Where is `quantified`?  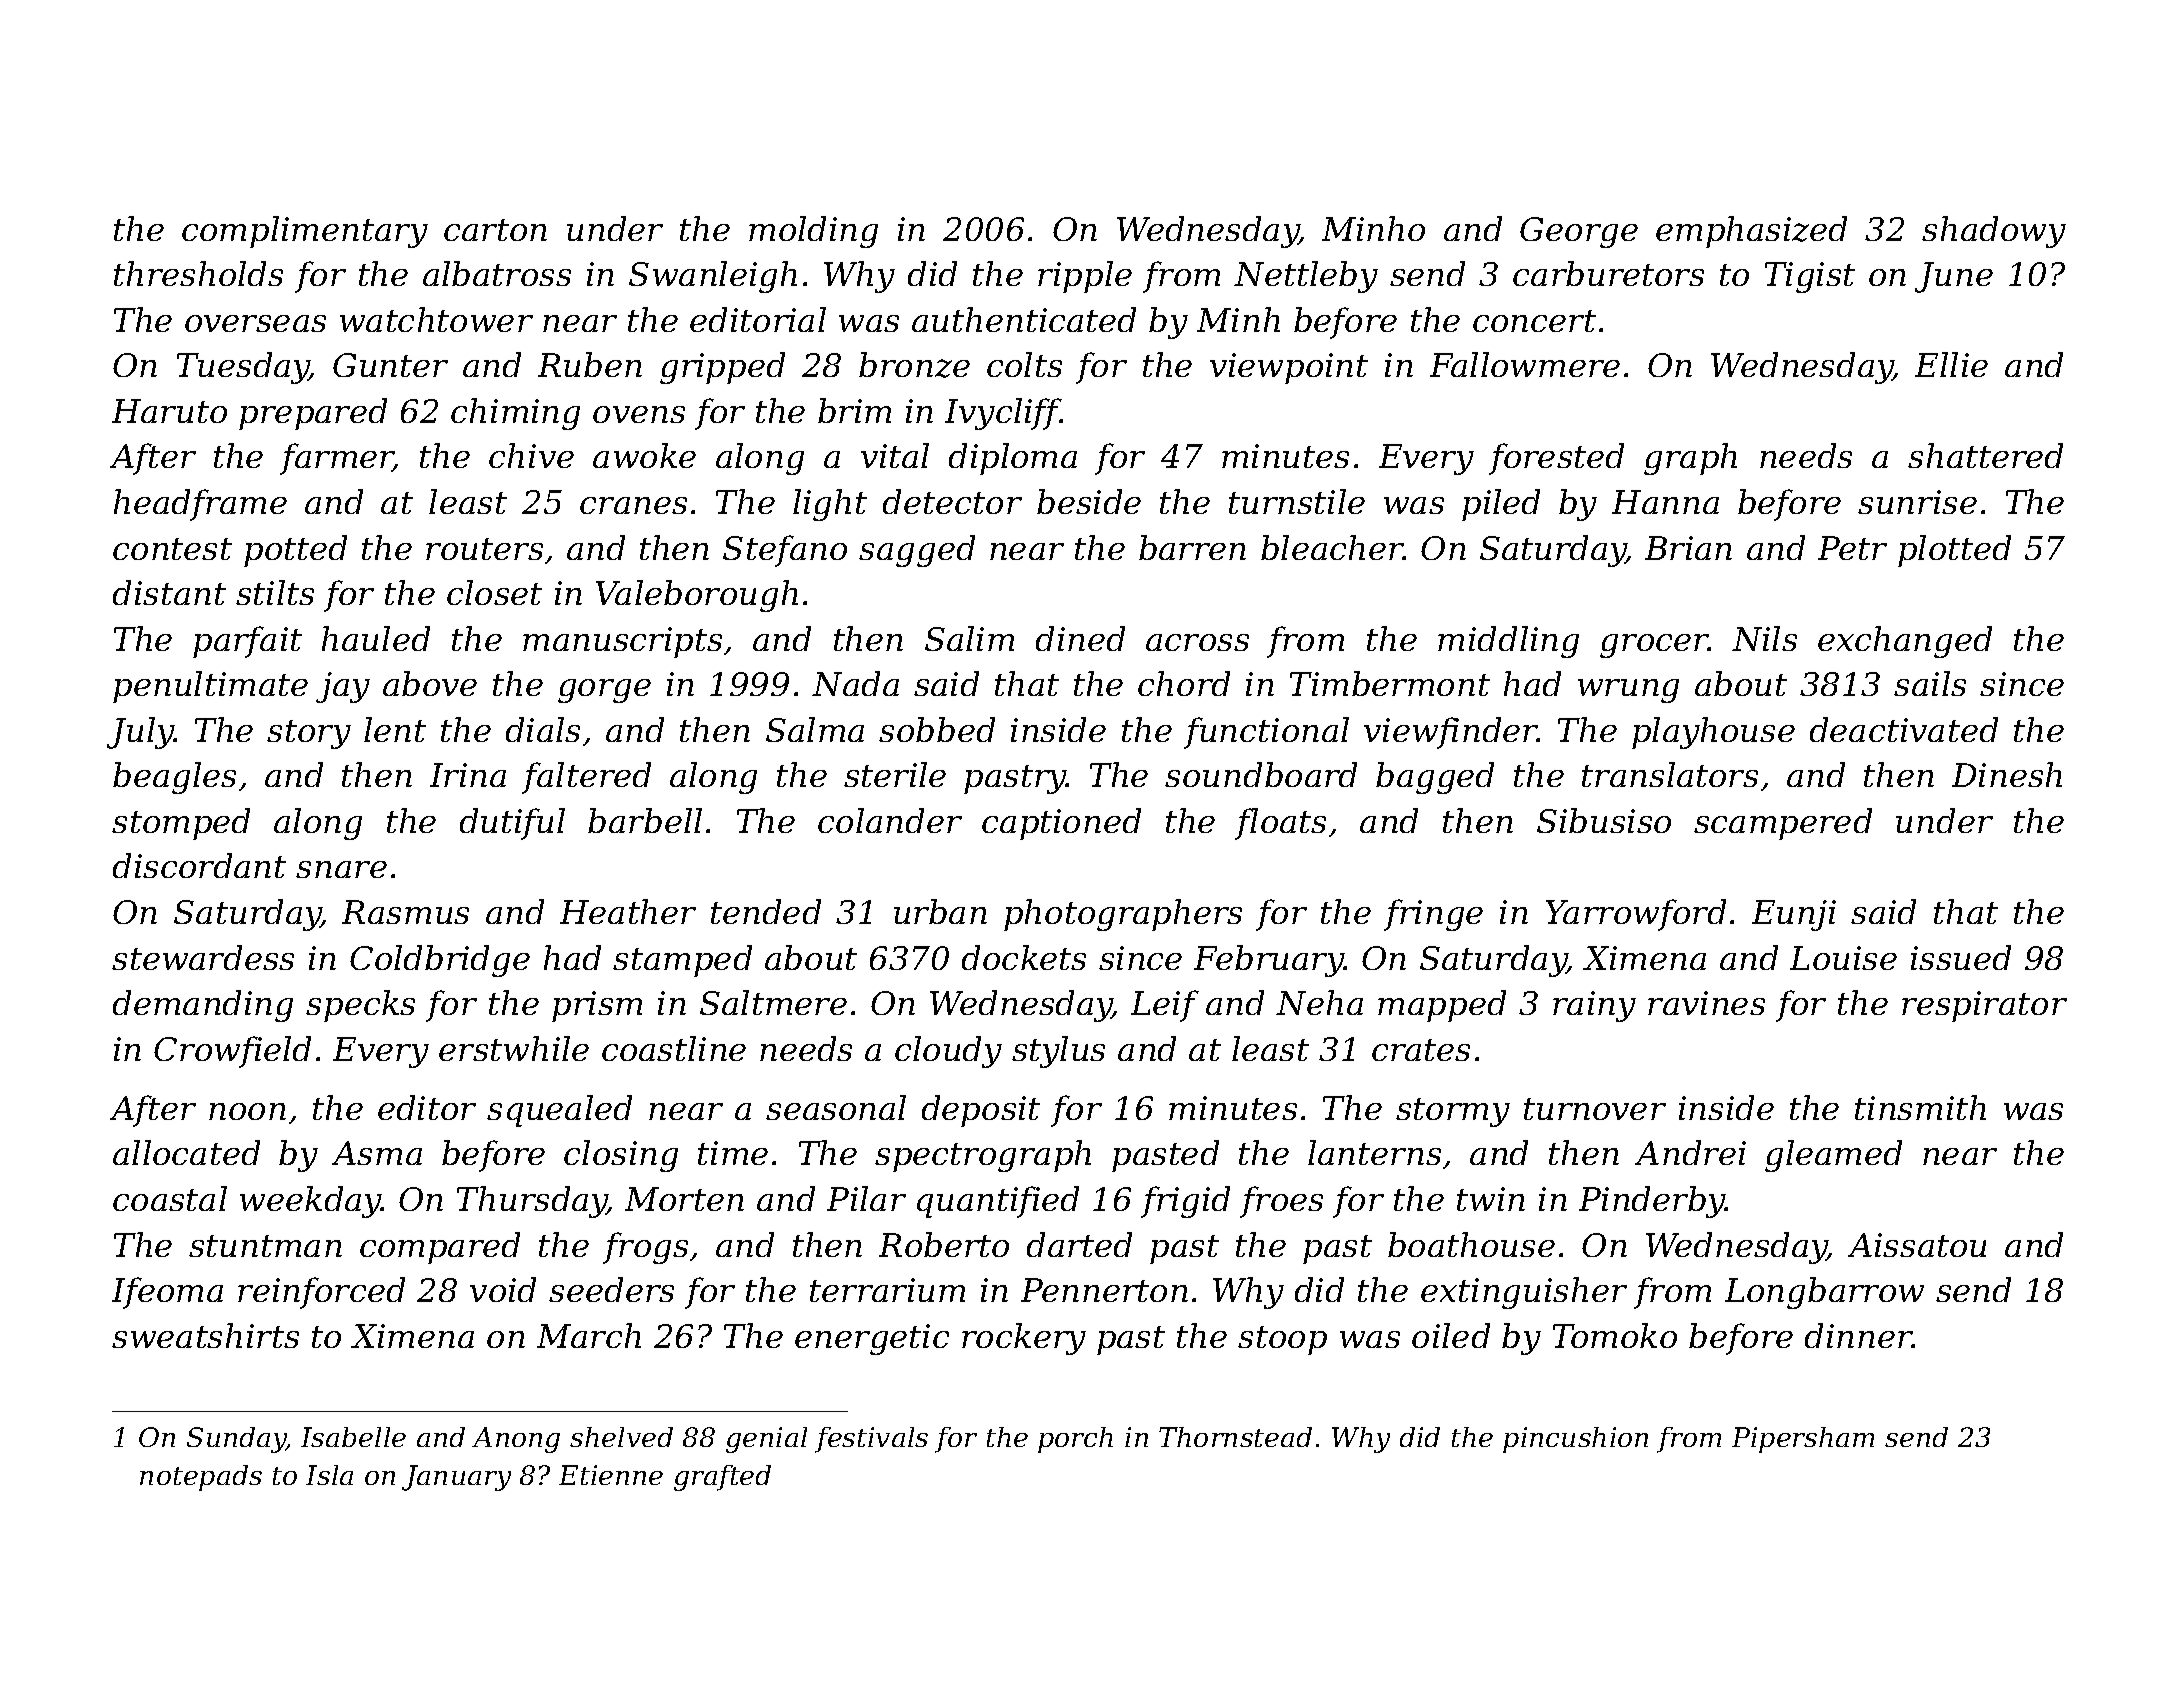
quantified is located at coordinates (998, 1202).
